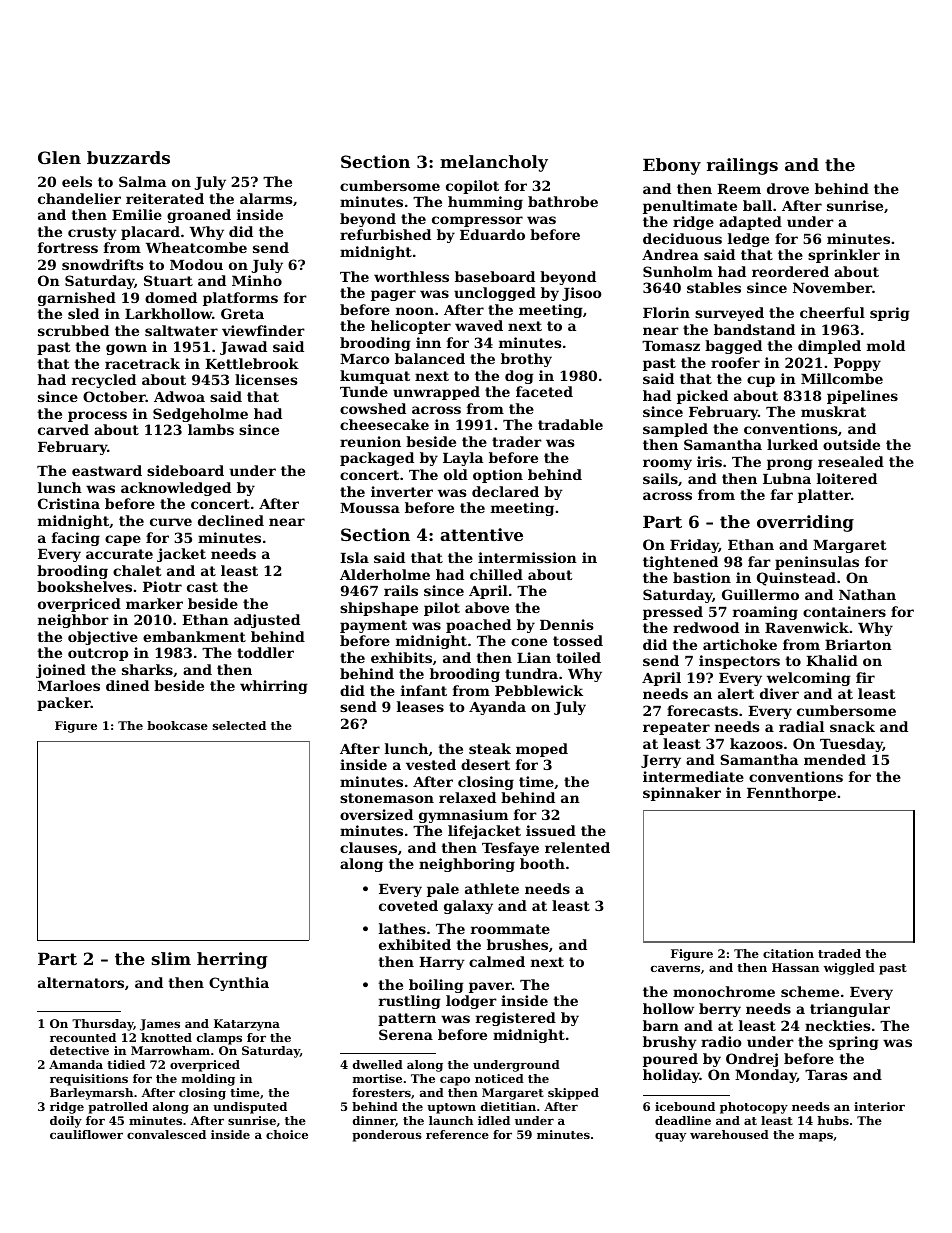 The image size is (952, 1233). I want to click on selected, so click(239, 725).
